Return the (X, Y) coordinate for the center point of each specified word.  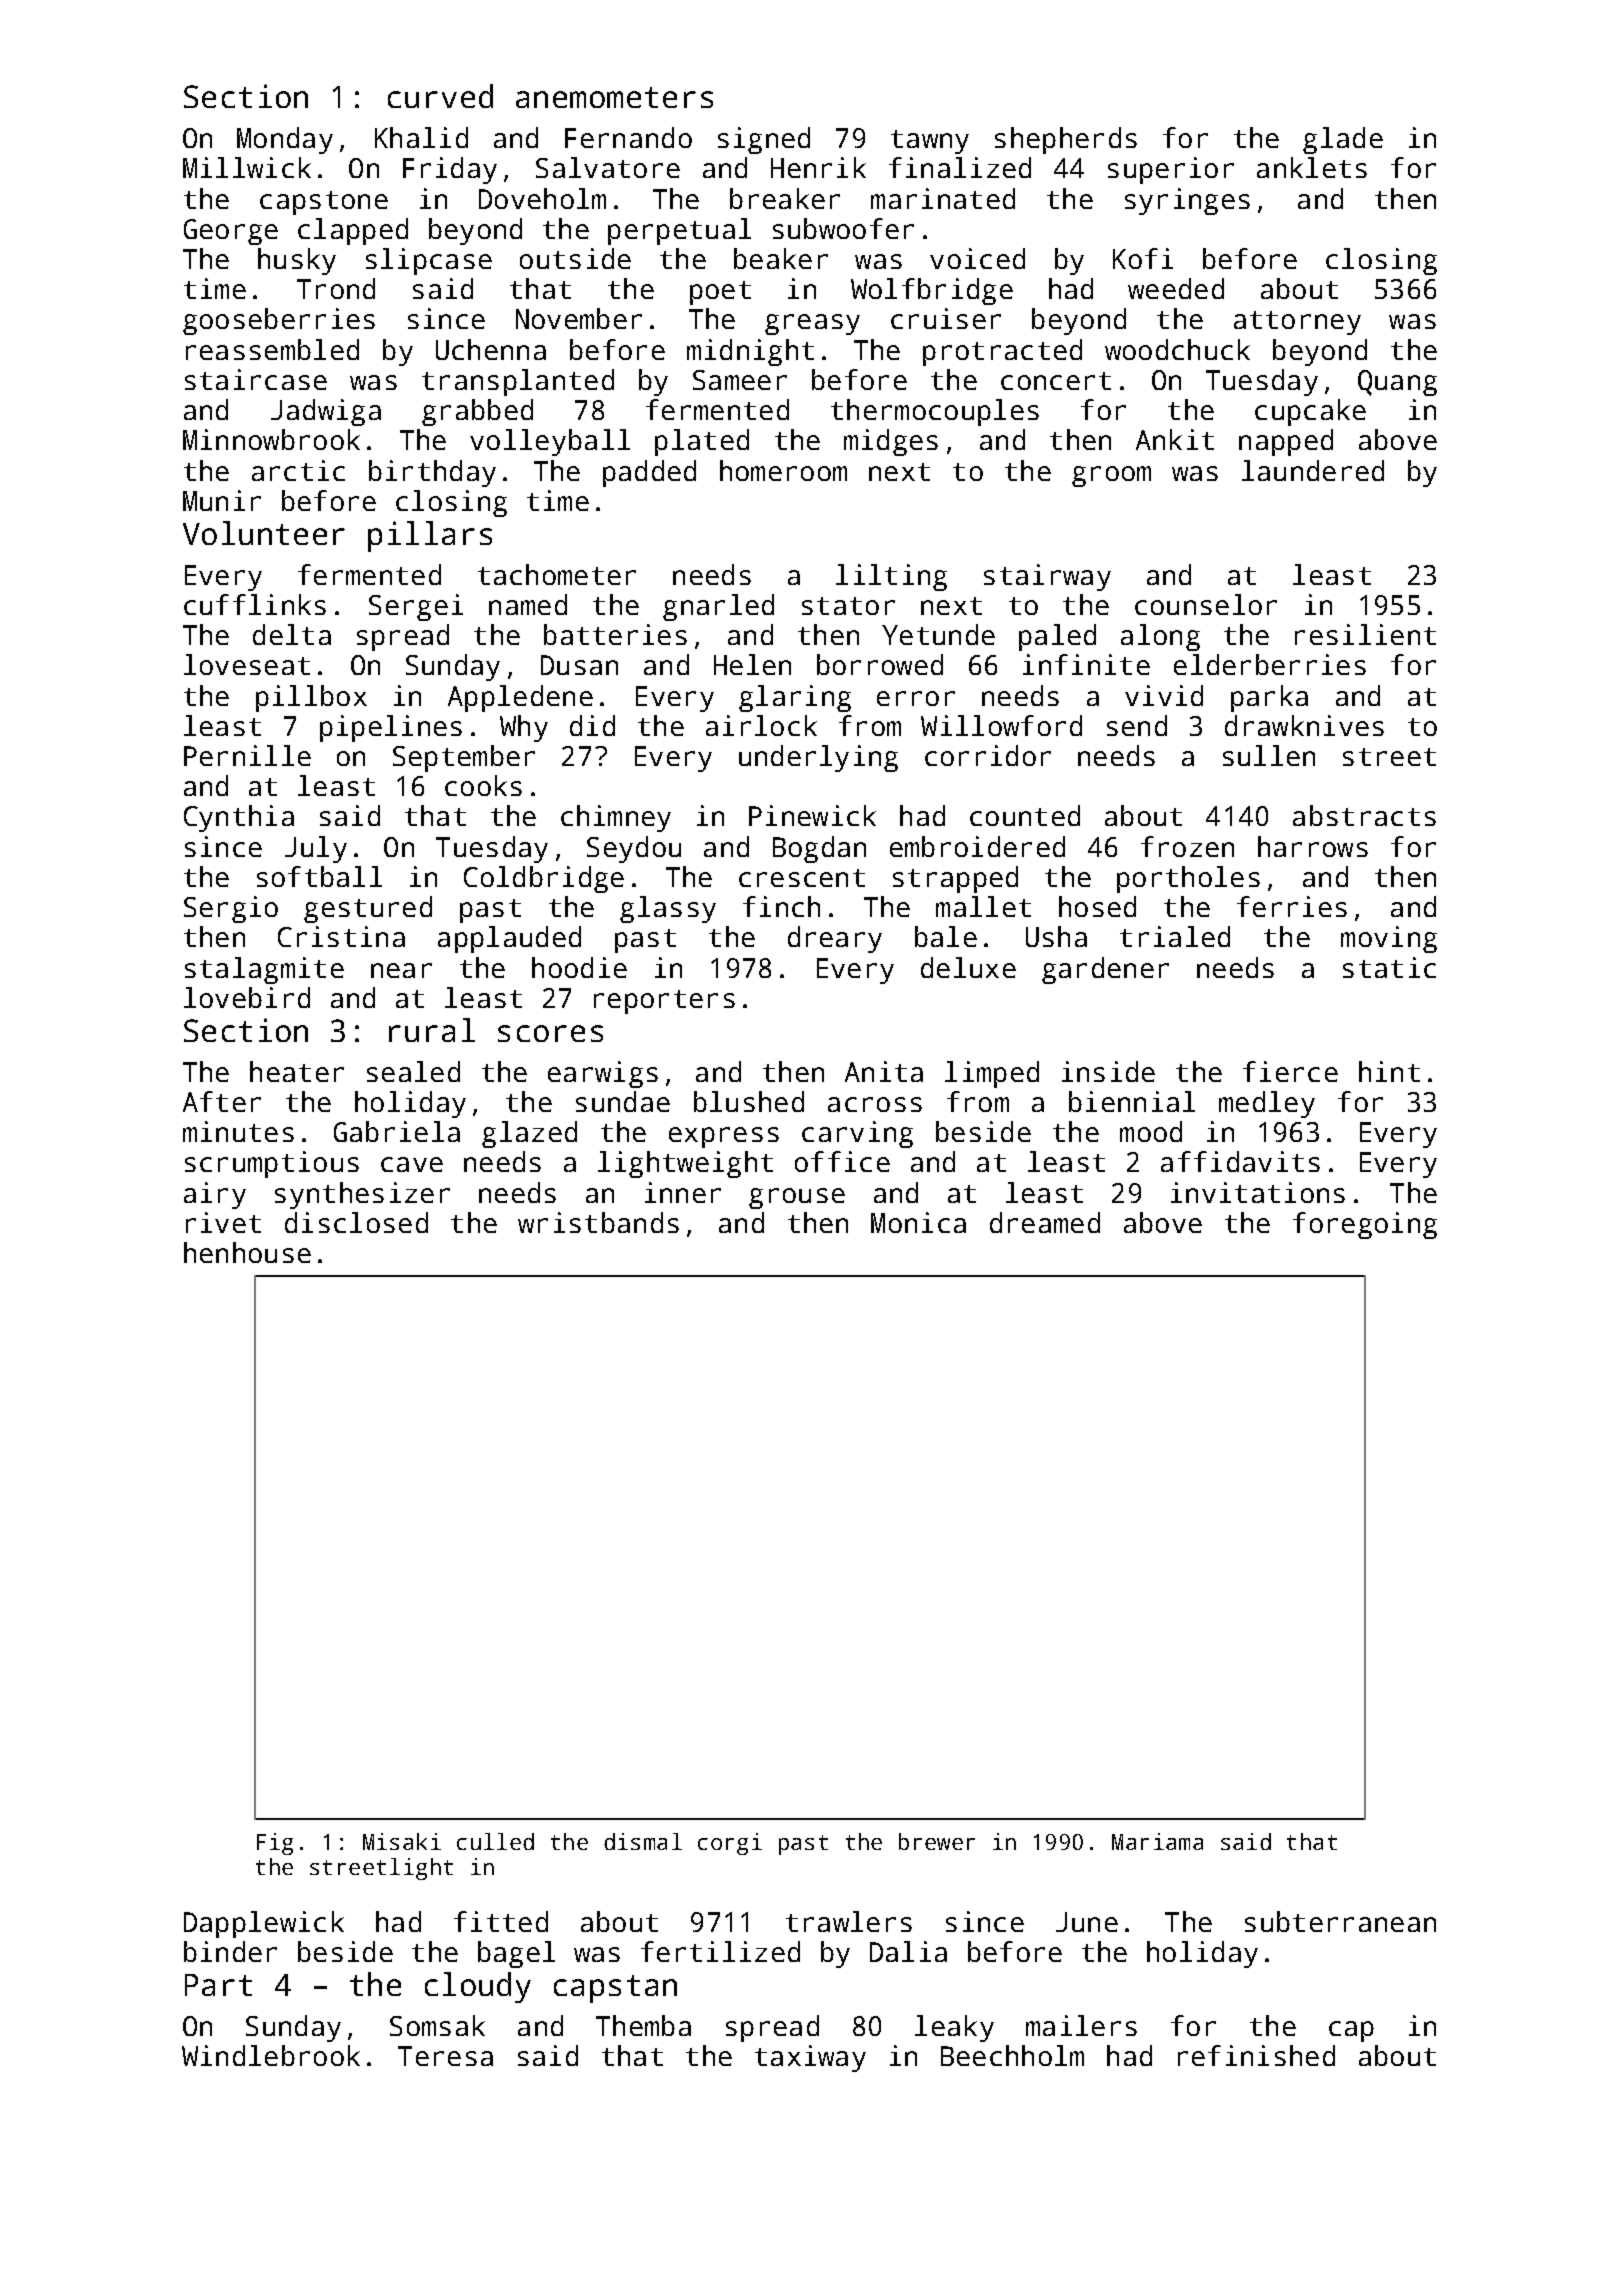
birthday (432, 473)
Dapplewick (264, 1924)
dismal (643, 1841)
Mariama (1157, 1841)
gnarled (718, 607)
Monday (285, 140)
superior (1171, 170)
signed (764, 140)
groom (1111, 476)
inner (683, 1192)
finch (781, 906)
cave (412, 1164)
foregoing (1365, 1225)
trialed (1175, 936)
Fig (275, 1844)
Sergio (231, 909)
